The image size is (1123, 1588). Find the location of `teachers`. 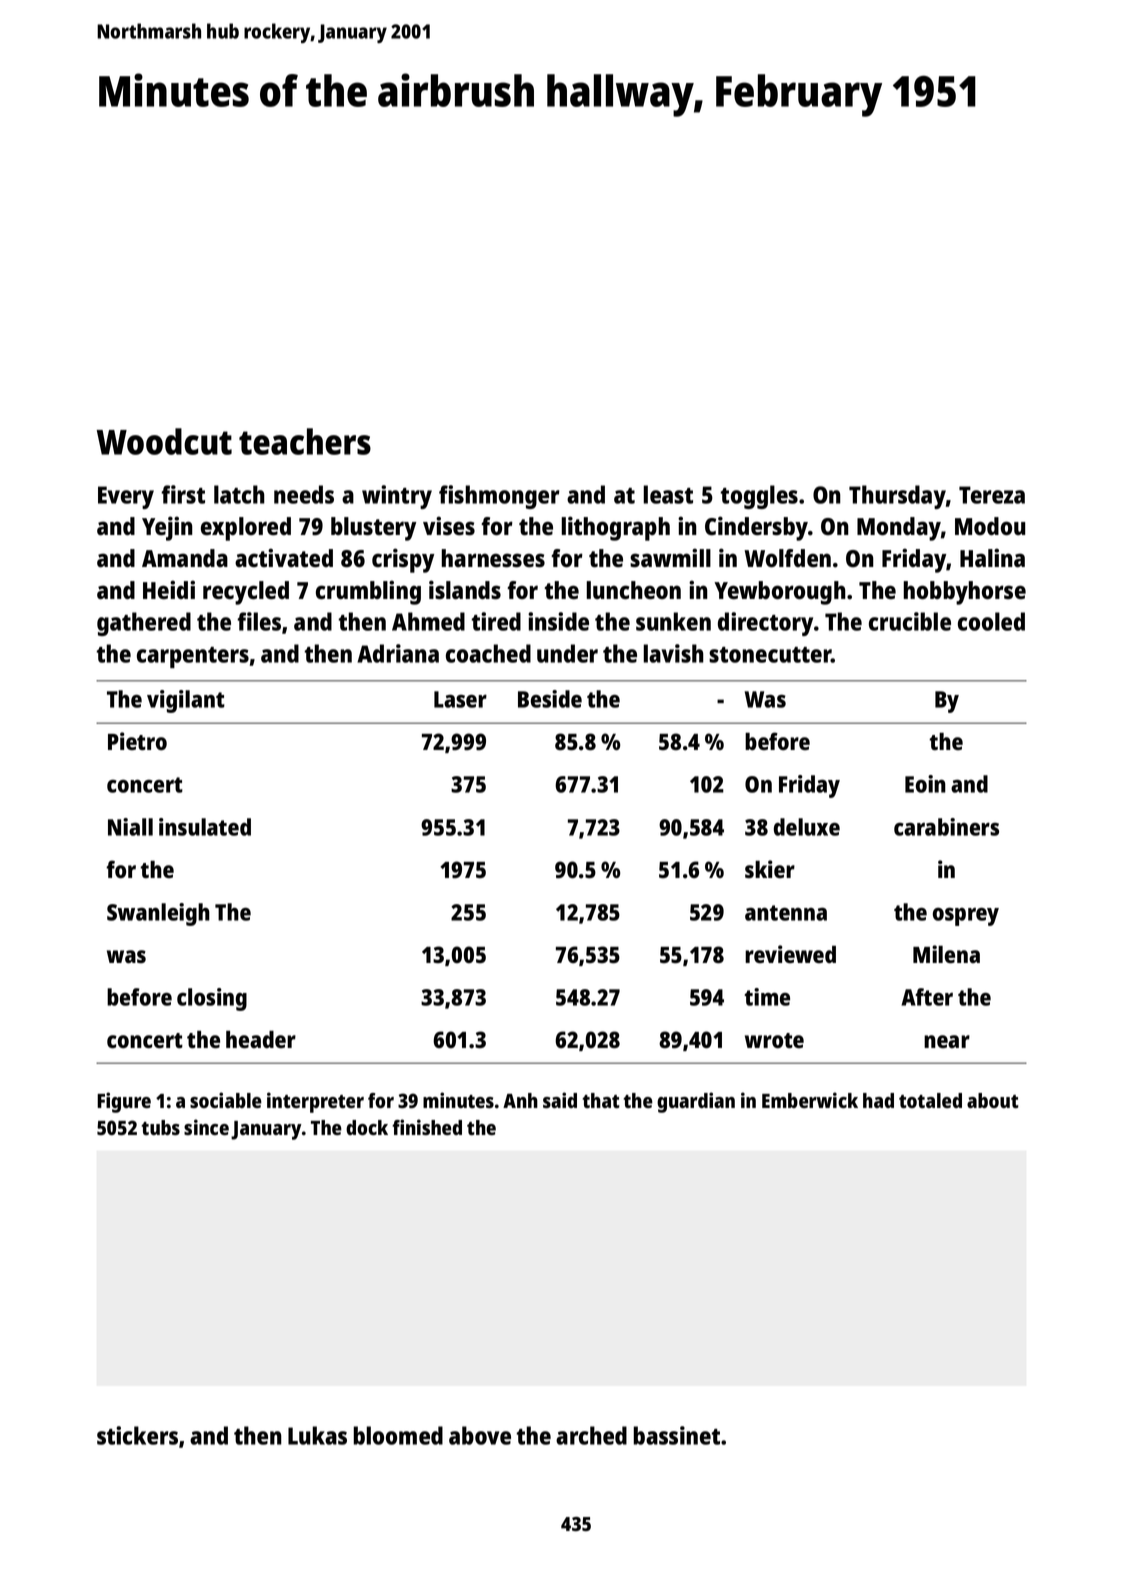

teachers is located at coordinates (305, 441).
